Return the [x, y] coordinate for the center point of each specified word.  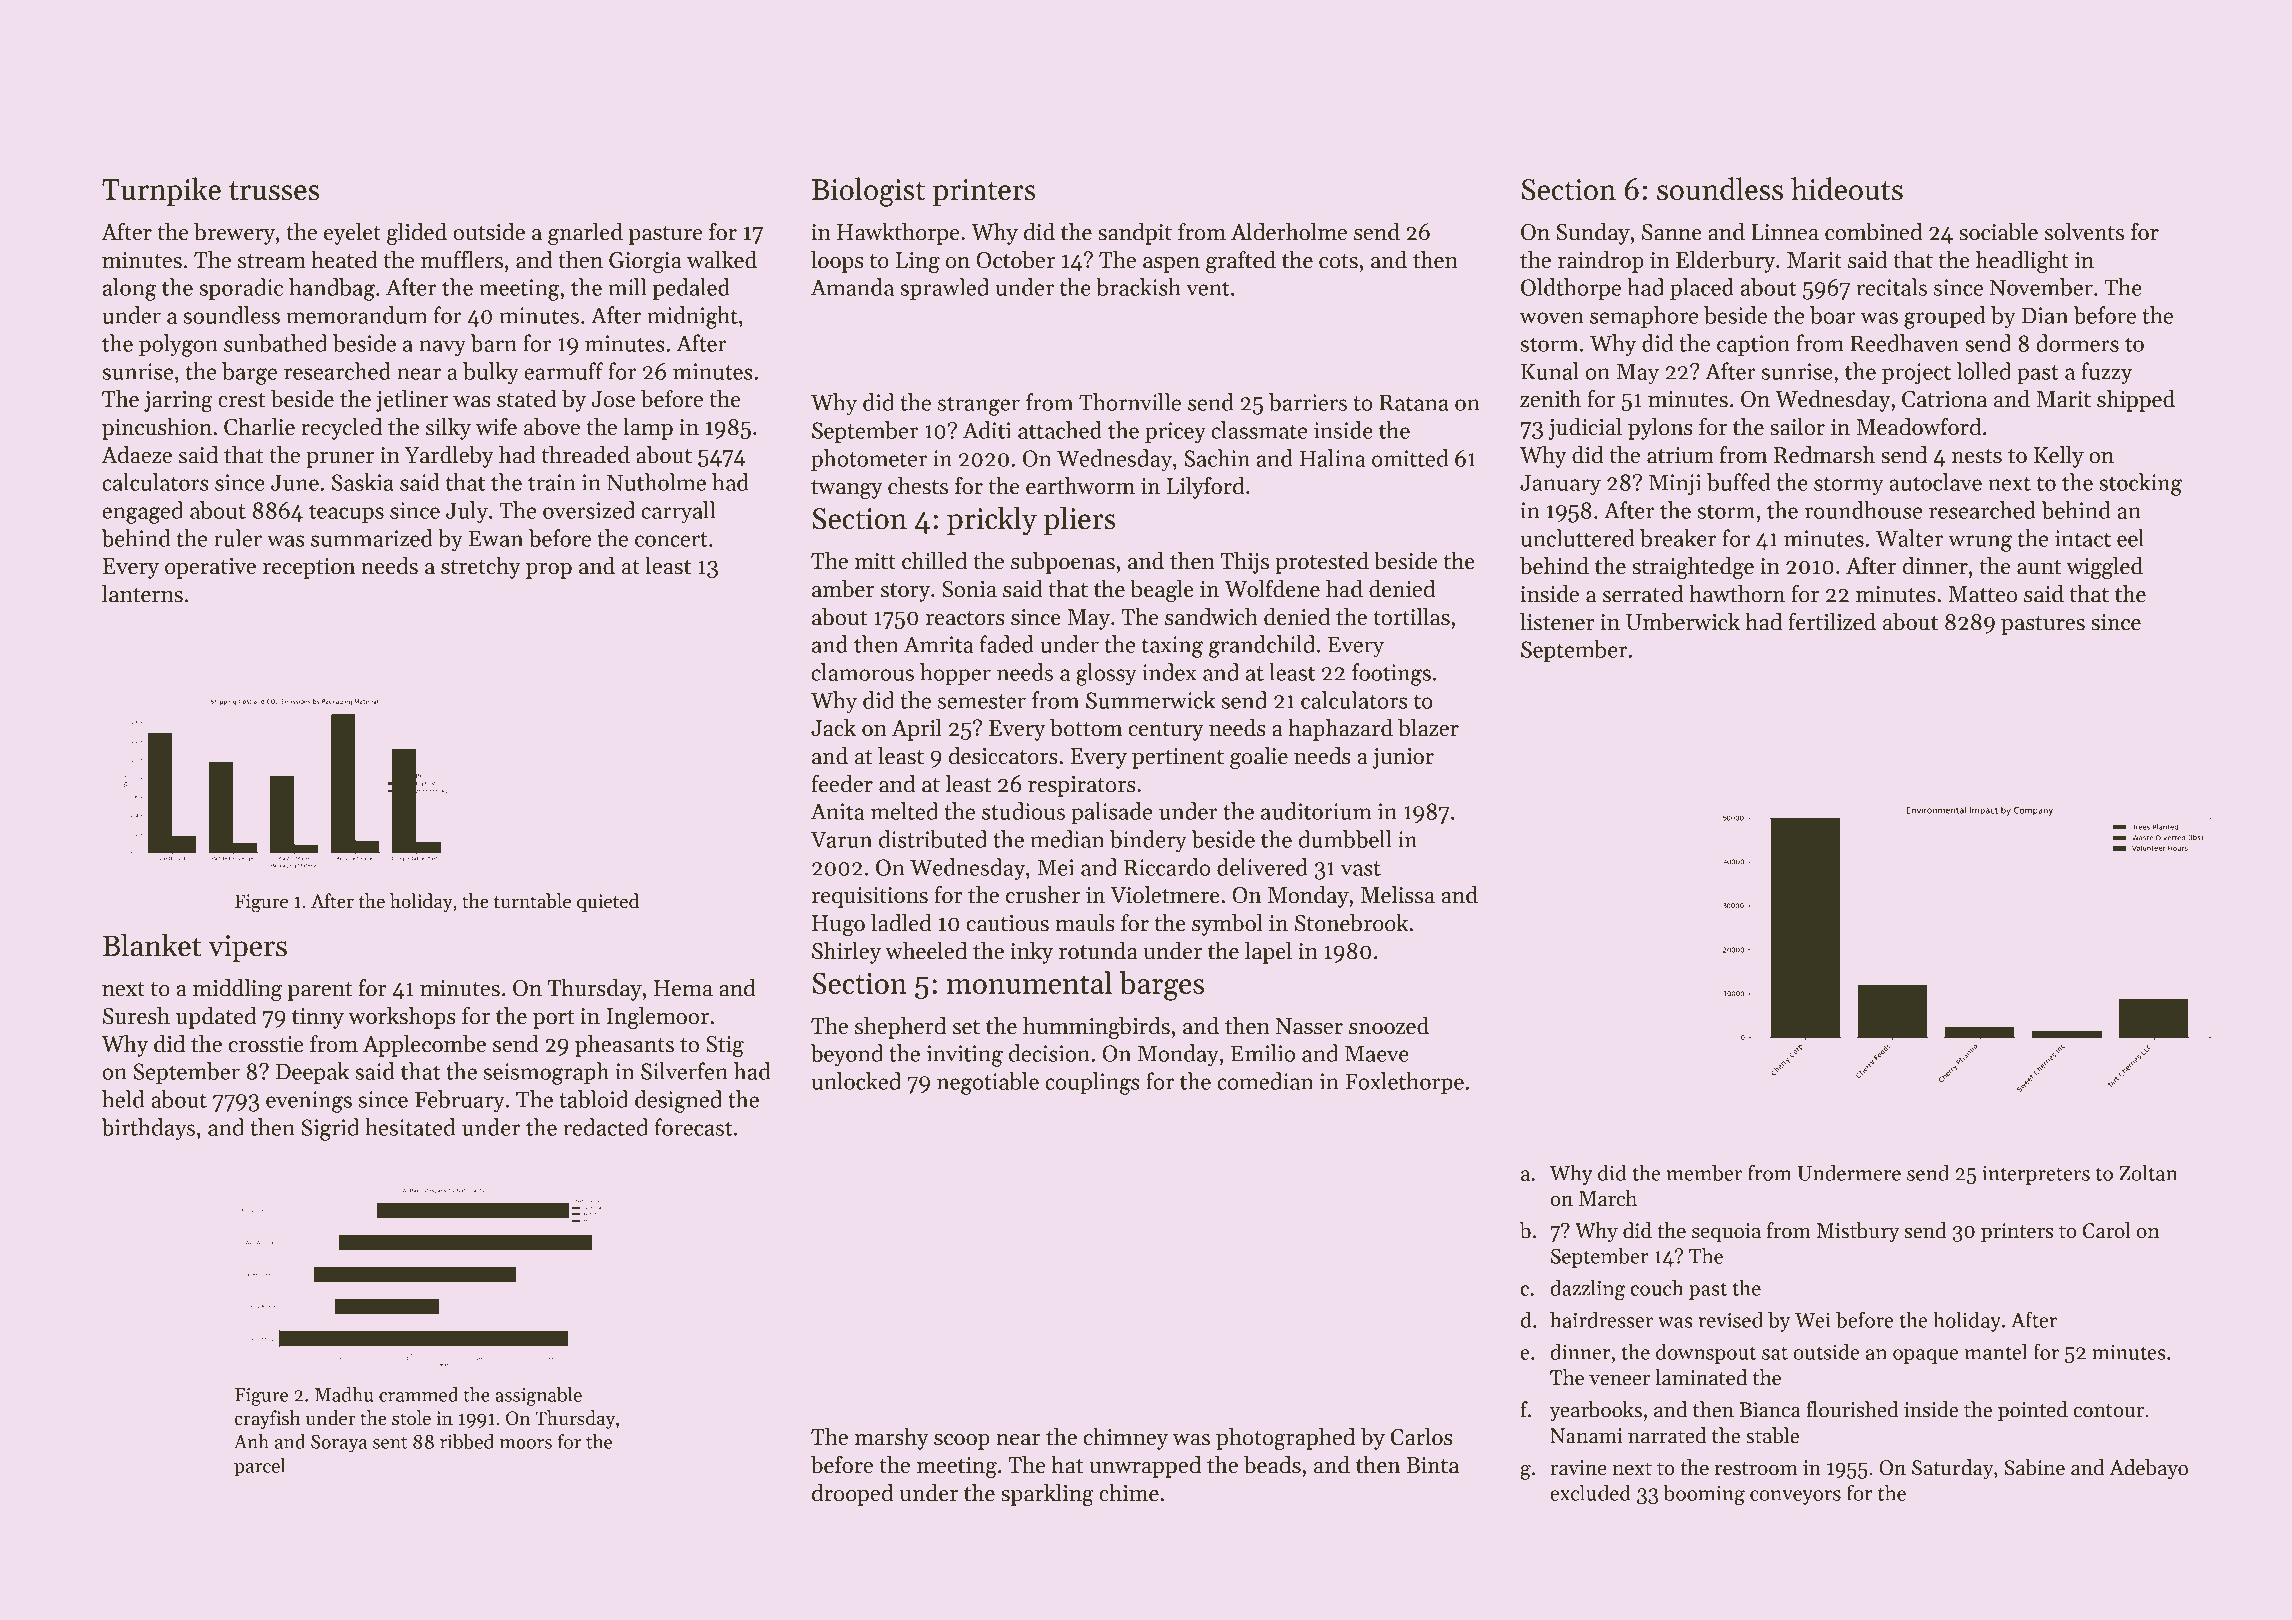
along [129, 289]
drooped [852, 1495]
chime [1129, 1493]
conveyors [1795, 1497]
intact [2083, 538]
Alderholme [1289, 232]
